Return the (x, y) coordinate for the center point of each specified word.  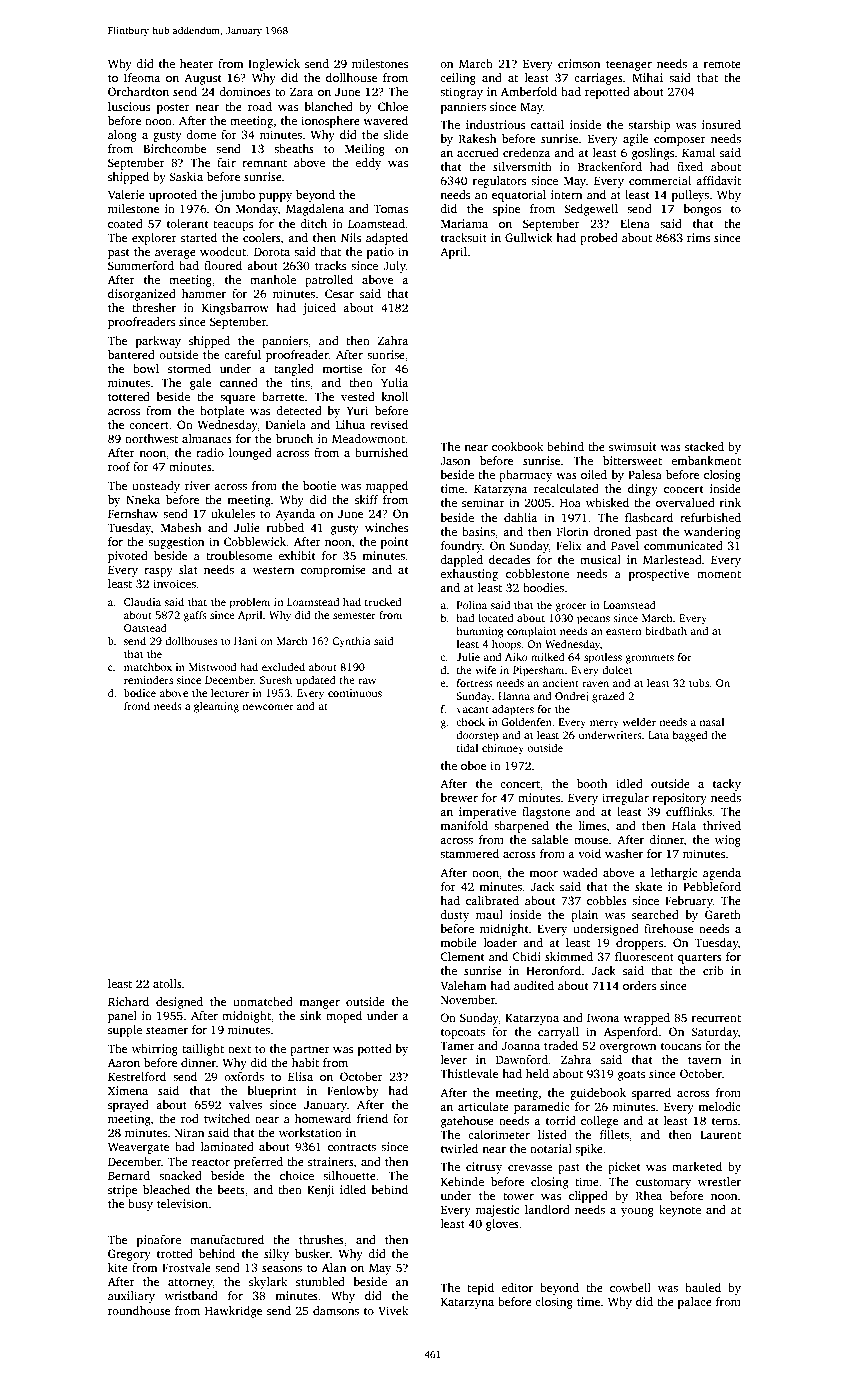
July (394, 267)
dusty (454, 916)
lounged (250, 454)
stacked (704, 446)
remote (722, 64)
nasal (711, 722)
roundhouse (139, 1310)
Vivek (393, 1310)
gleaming (216, 707)
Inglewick (274, 65)
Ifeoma (142, 77)
